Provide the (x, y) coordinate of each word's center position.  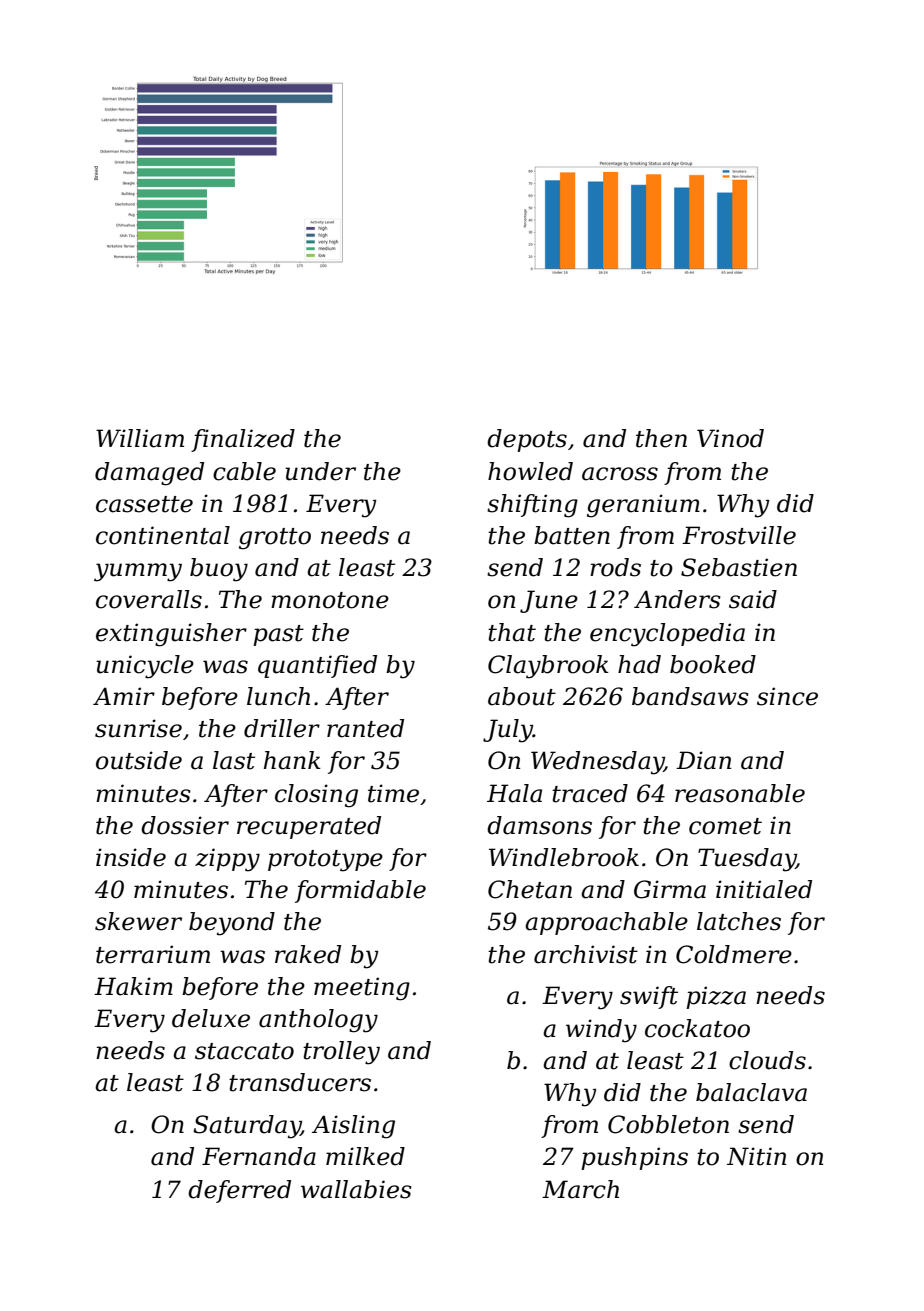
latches (739, 921)
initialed (764, 889)
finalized (243, 440)
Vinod (730, 438)
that (512, 632)
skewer (138, 921)
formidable (360, 891)
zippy (227, 860)
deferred (239, 1191)
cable (244, 471)
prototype (325, 861)
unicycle (145, 667)
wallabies (356, 1189)
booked (713, 664)
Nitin (756, 1156)
